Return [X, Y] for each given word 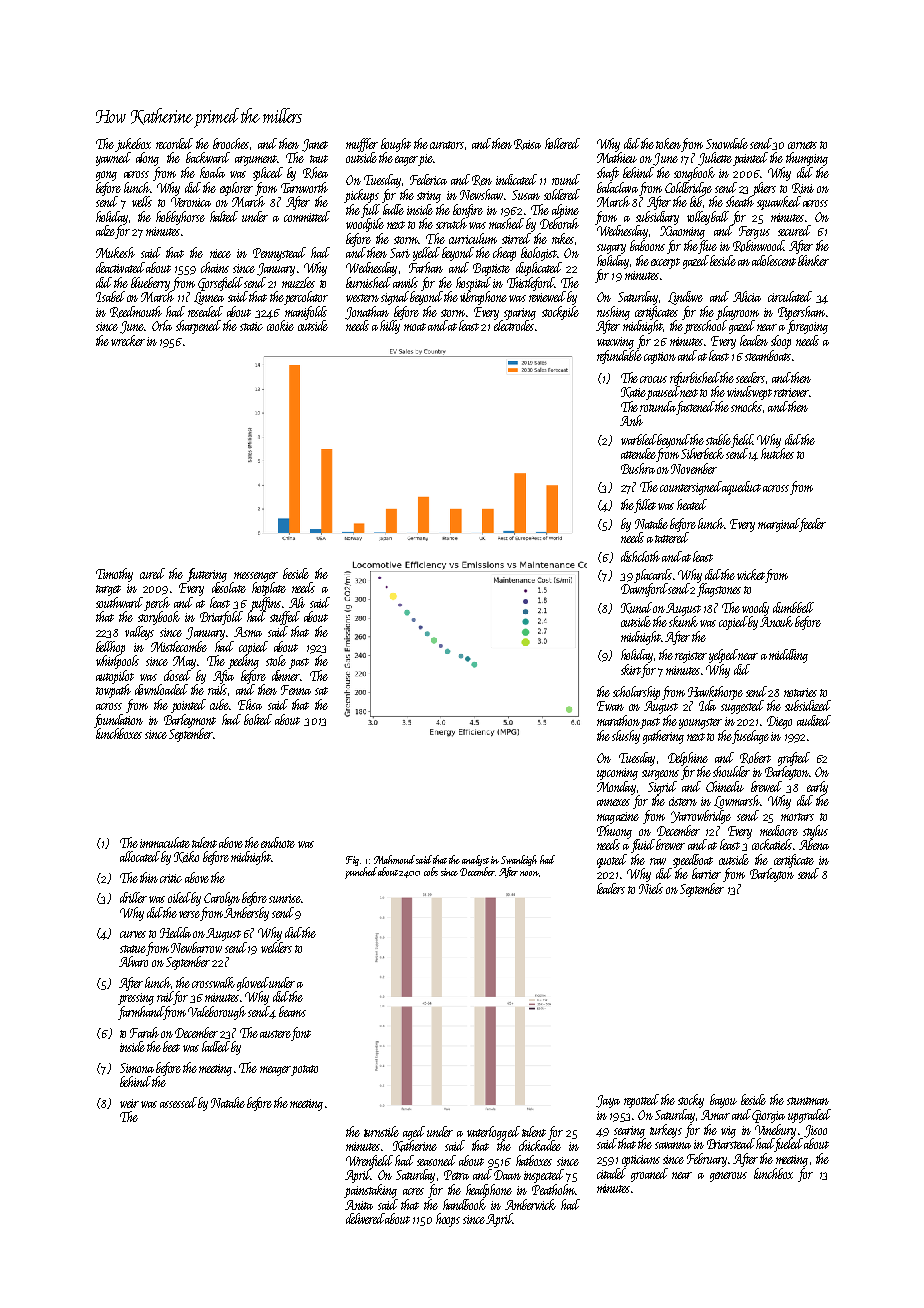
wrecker [128, 340]
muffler [362, 145]
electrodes [514, 325]
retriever [791, 392]
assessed [178, 1102]
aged [414, 1133]
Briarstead [731, 1143]
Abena [814, 844]
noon [529, 873]
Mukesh [115, 252]
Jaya [608, 1101]
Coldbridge [688, 189]
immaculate [165, 842]
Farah [144, 1032]
